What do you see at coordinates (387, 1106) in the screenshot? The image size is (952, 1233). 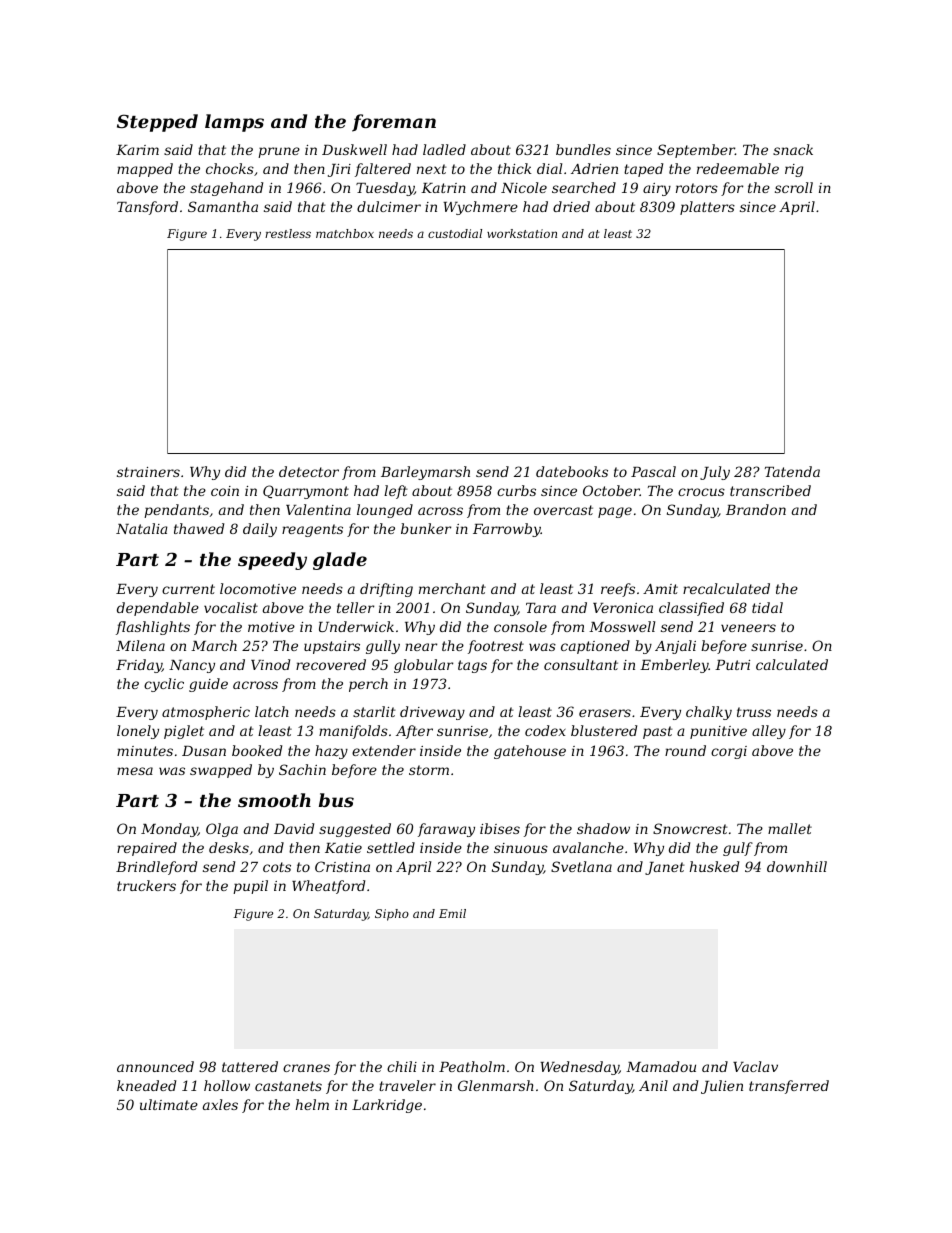 I see `Larkridge` at bounding box center [387, 1106].
